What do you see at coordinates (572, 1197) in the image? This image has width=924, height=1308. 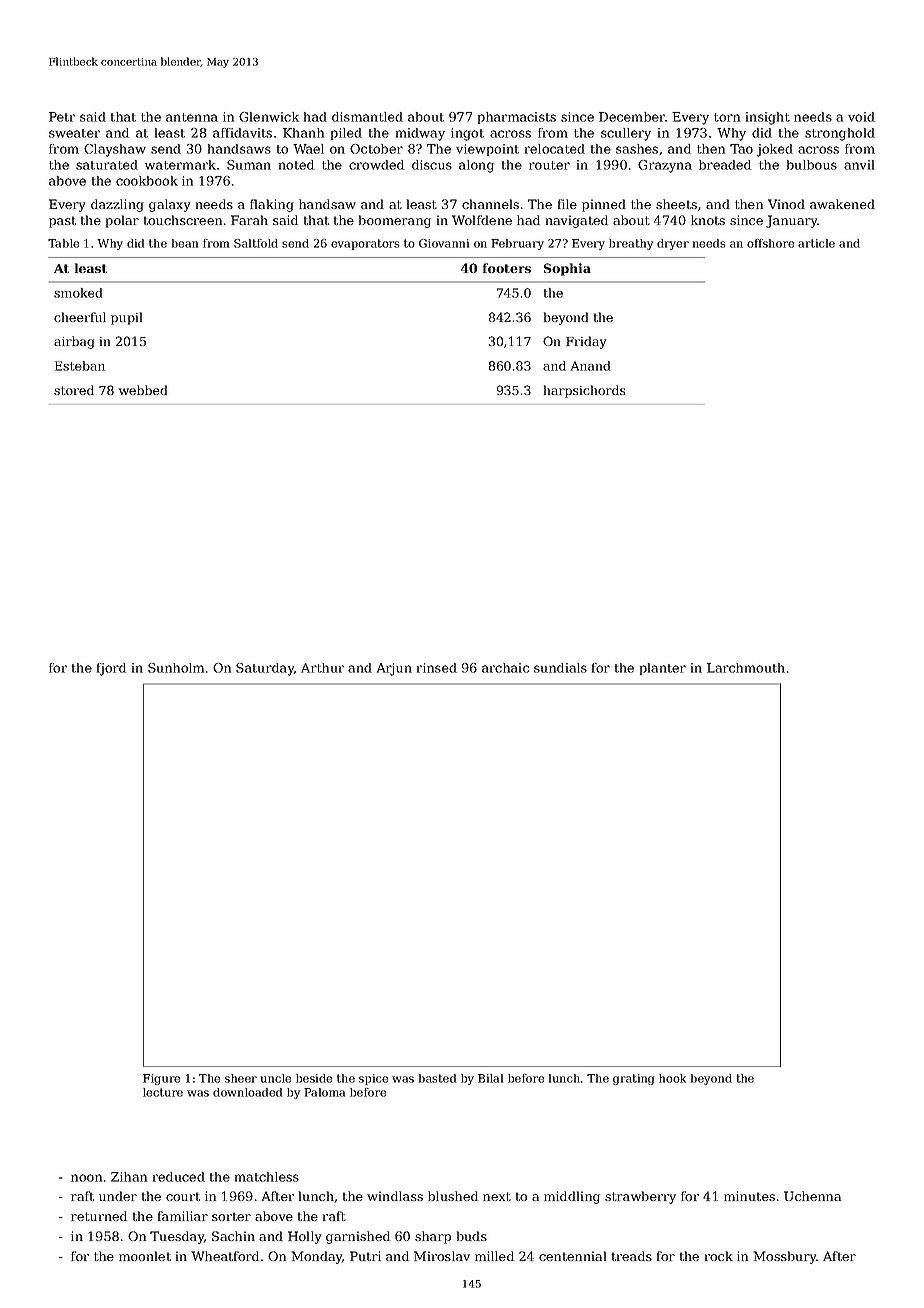 I see `middling` at bounding box center [572, 1197].
